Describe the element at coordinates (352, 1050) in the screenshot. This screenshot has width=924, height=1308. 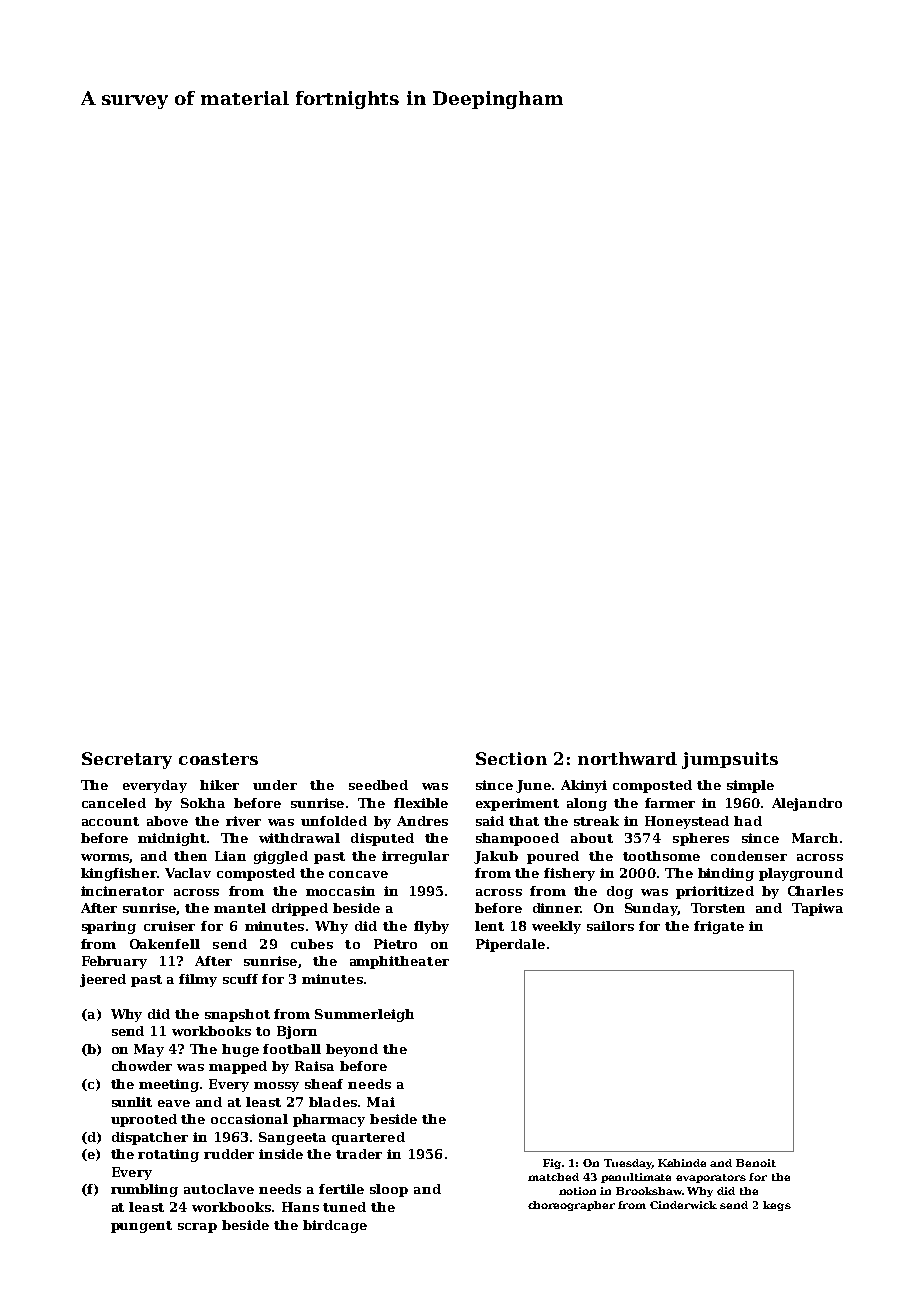
I see `beyond` at that location.
